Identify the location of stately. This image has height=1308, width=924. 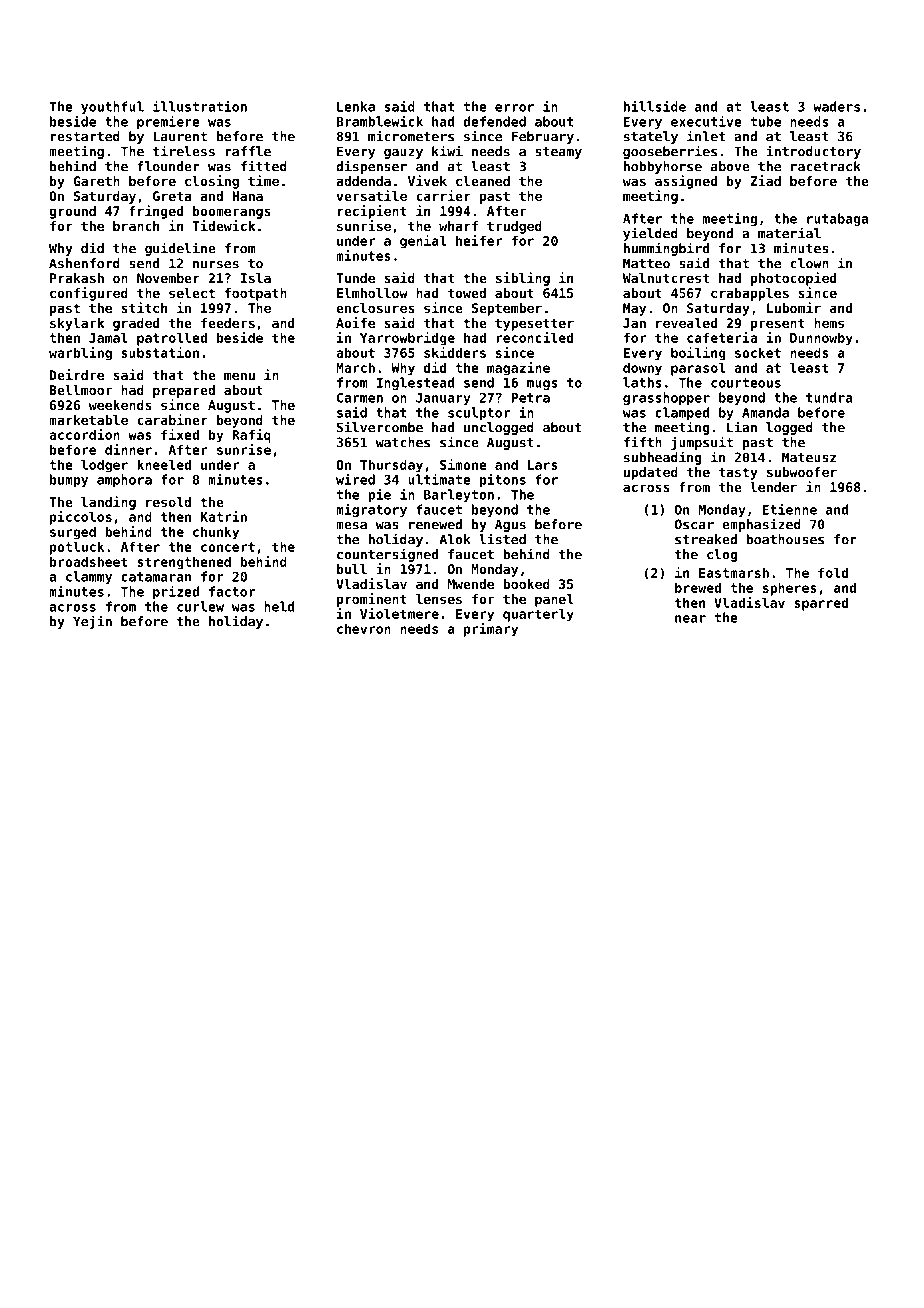
(651, 137).
